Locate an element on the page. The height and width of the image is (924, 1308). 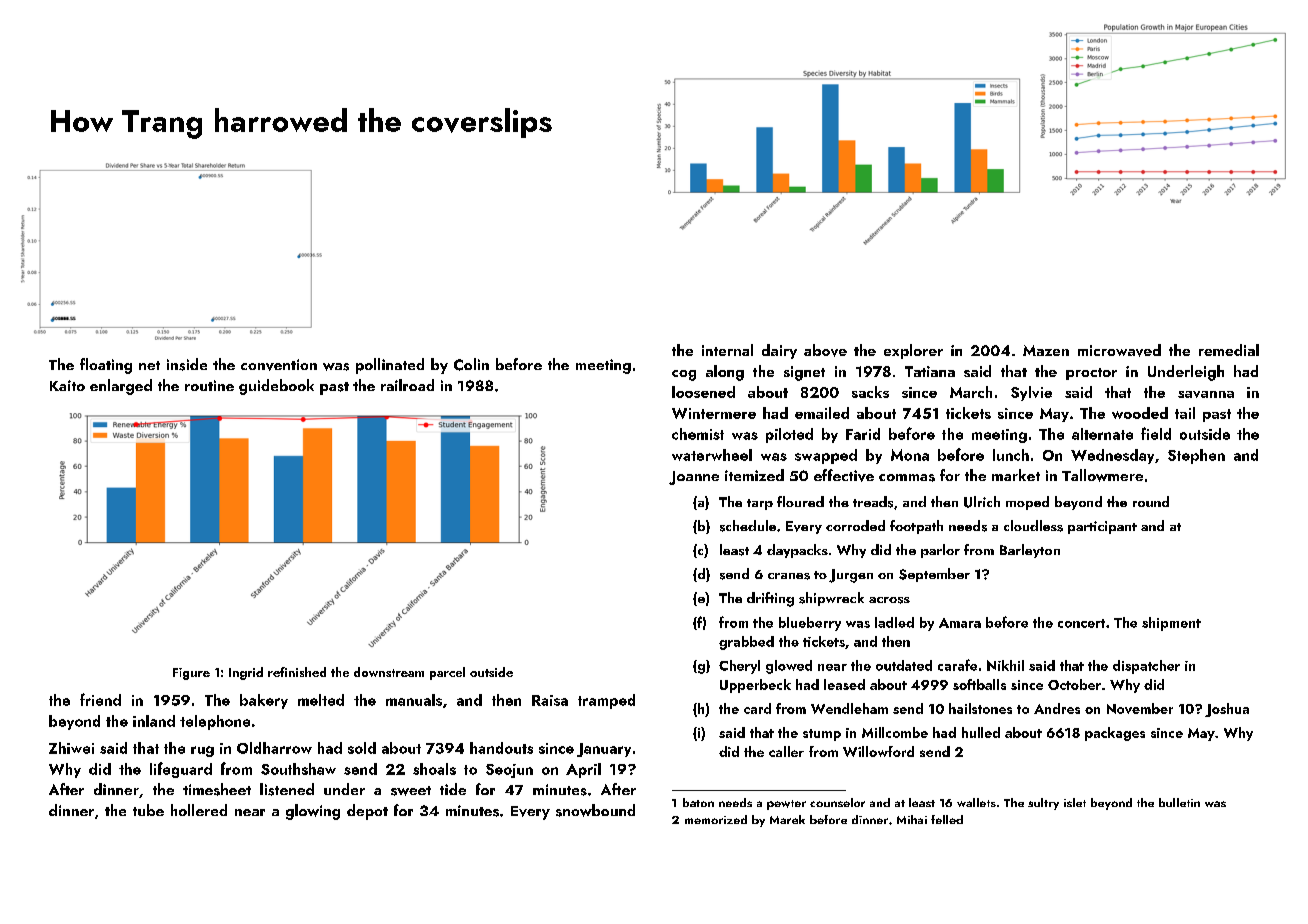
emailed is located at coordinates (822, 413).
